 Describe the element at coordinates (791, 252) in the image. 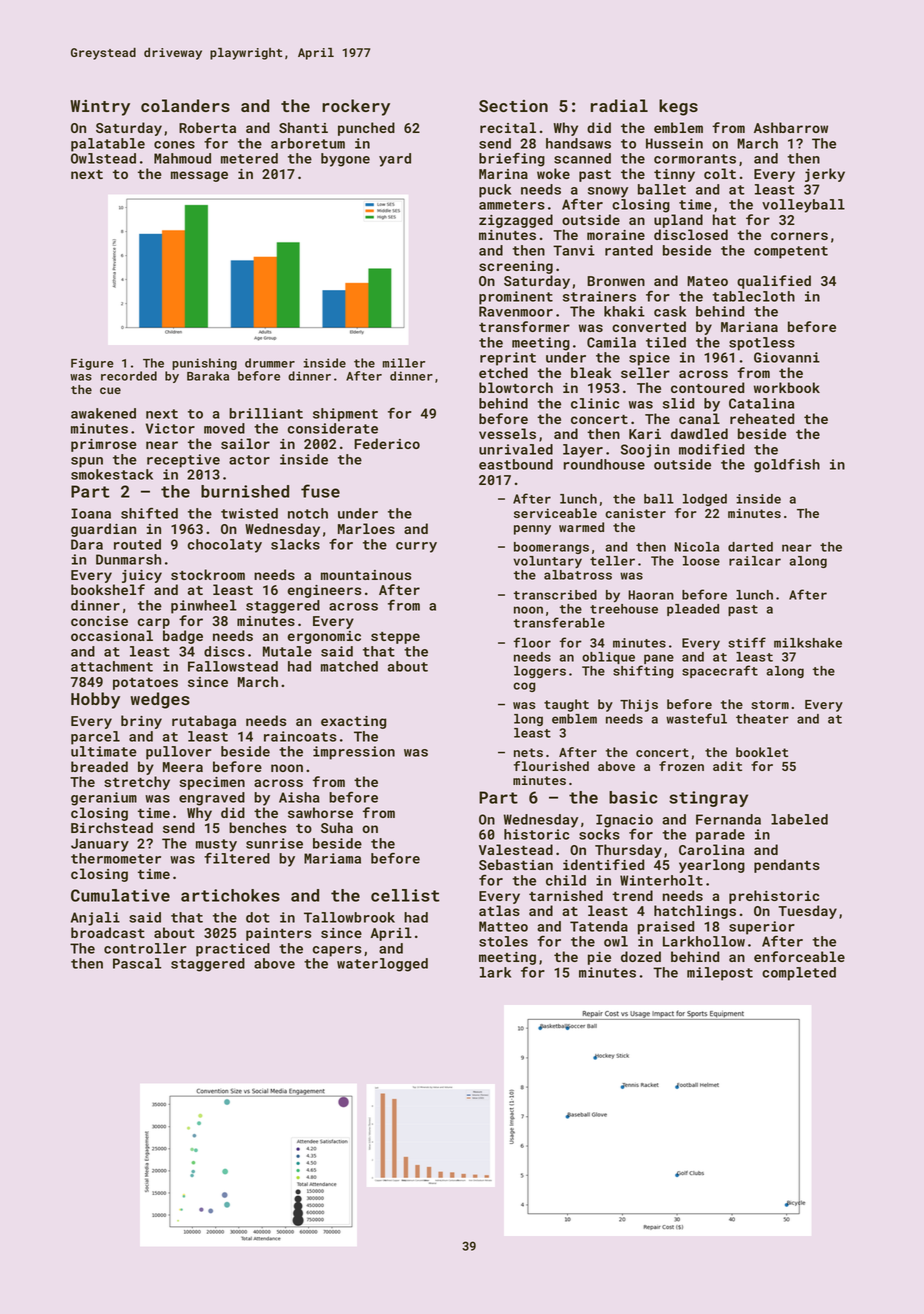

I see `competent` at that location.
